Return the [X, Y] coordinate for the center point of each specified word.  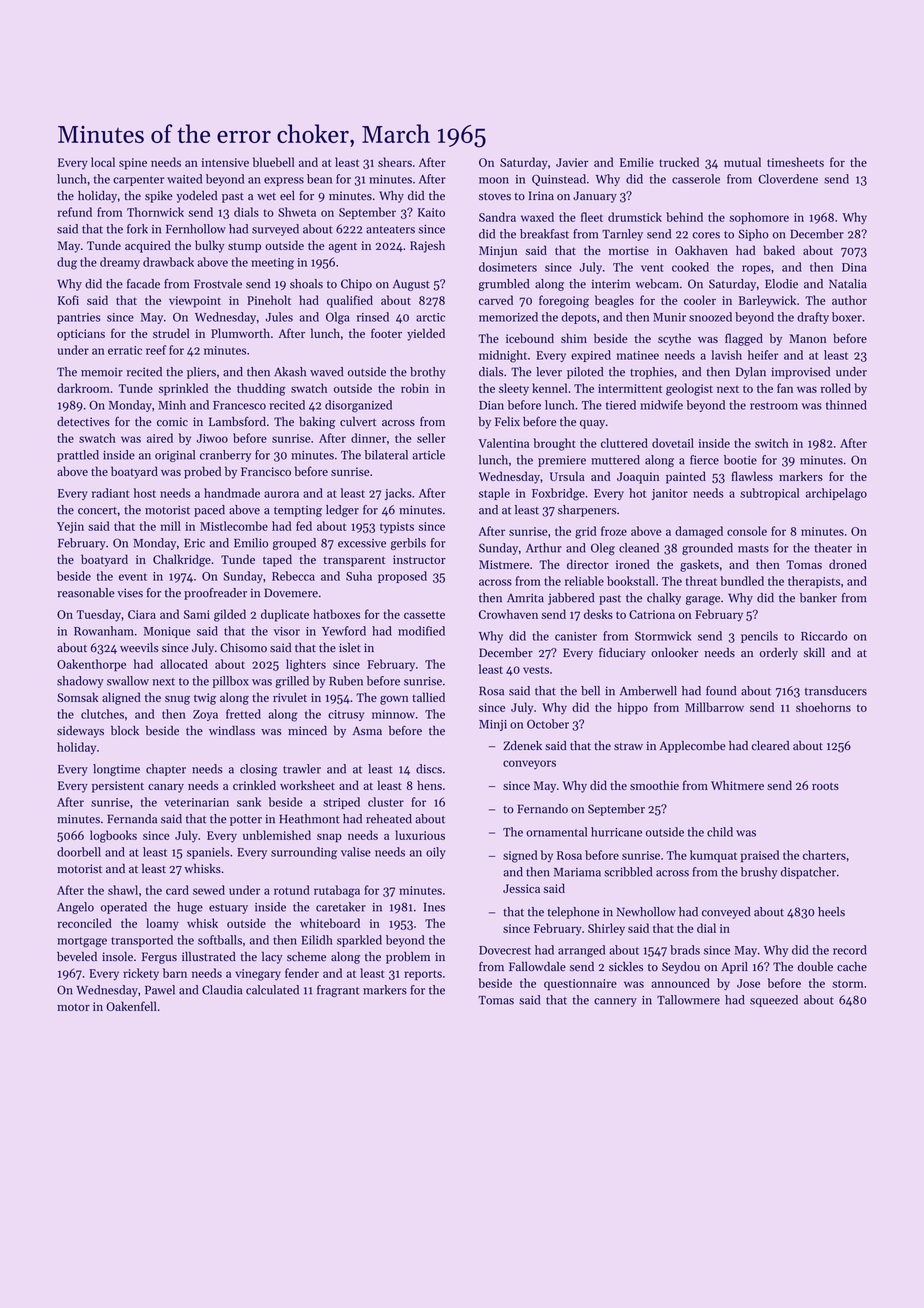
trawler [302, 769]
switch [772, 443]
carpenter [138, 181]
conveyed [726, 913]
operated [124, 908]
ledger [342, 511]
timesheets [795, 162]
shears [395, 162]
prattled [78, 456]
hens [429, 785]
